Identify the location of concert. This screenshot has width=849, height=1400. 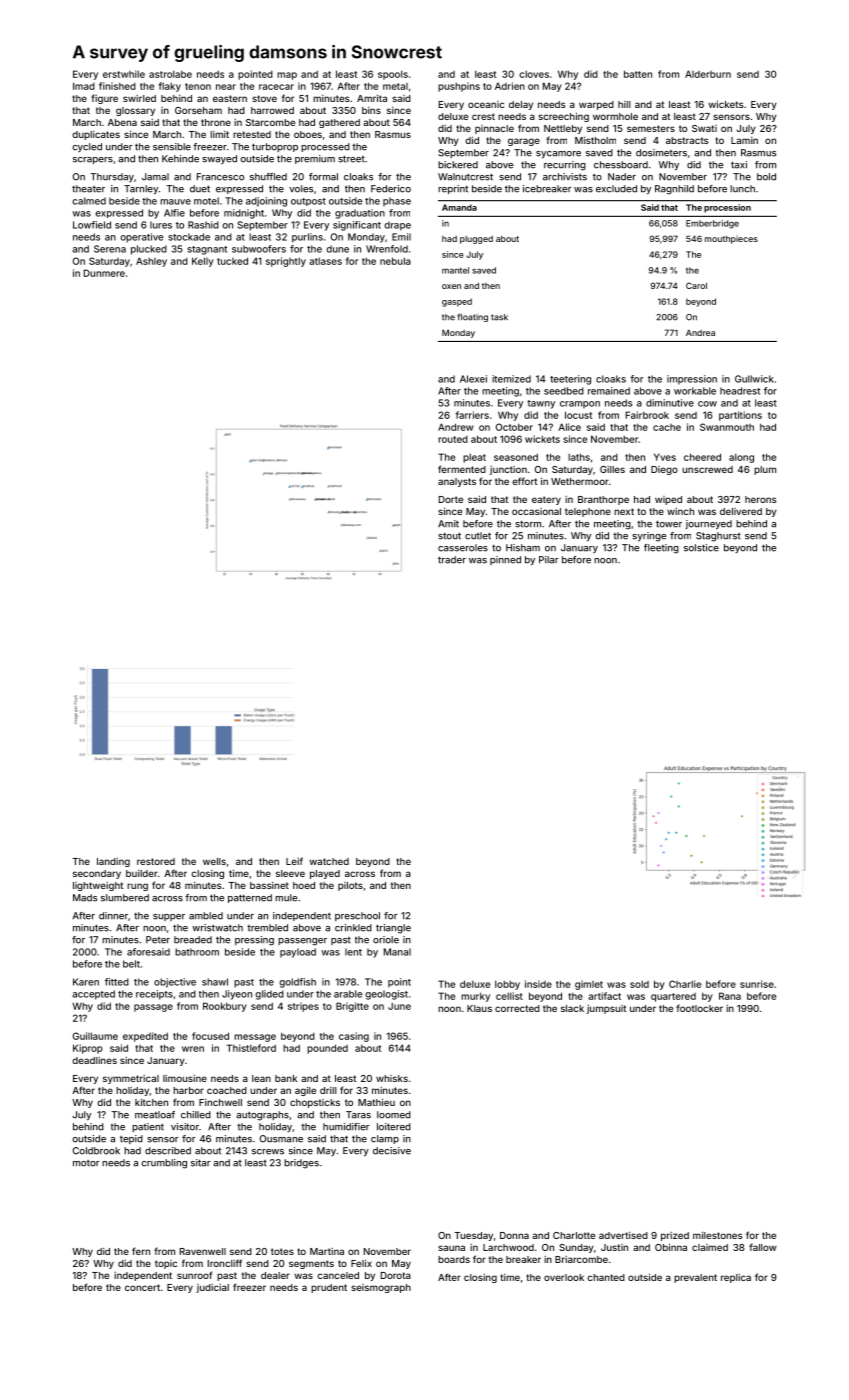
(142, 1287).
